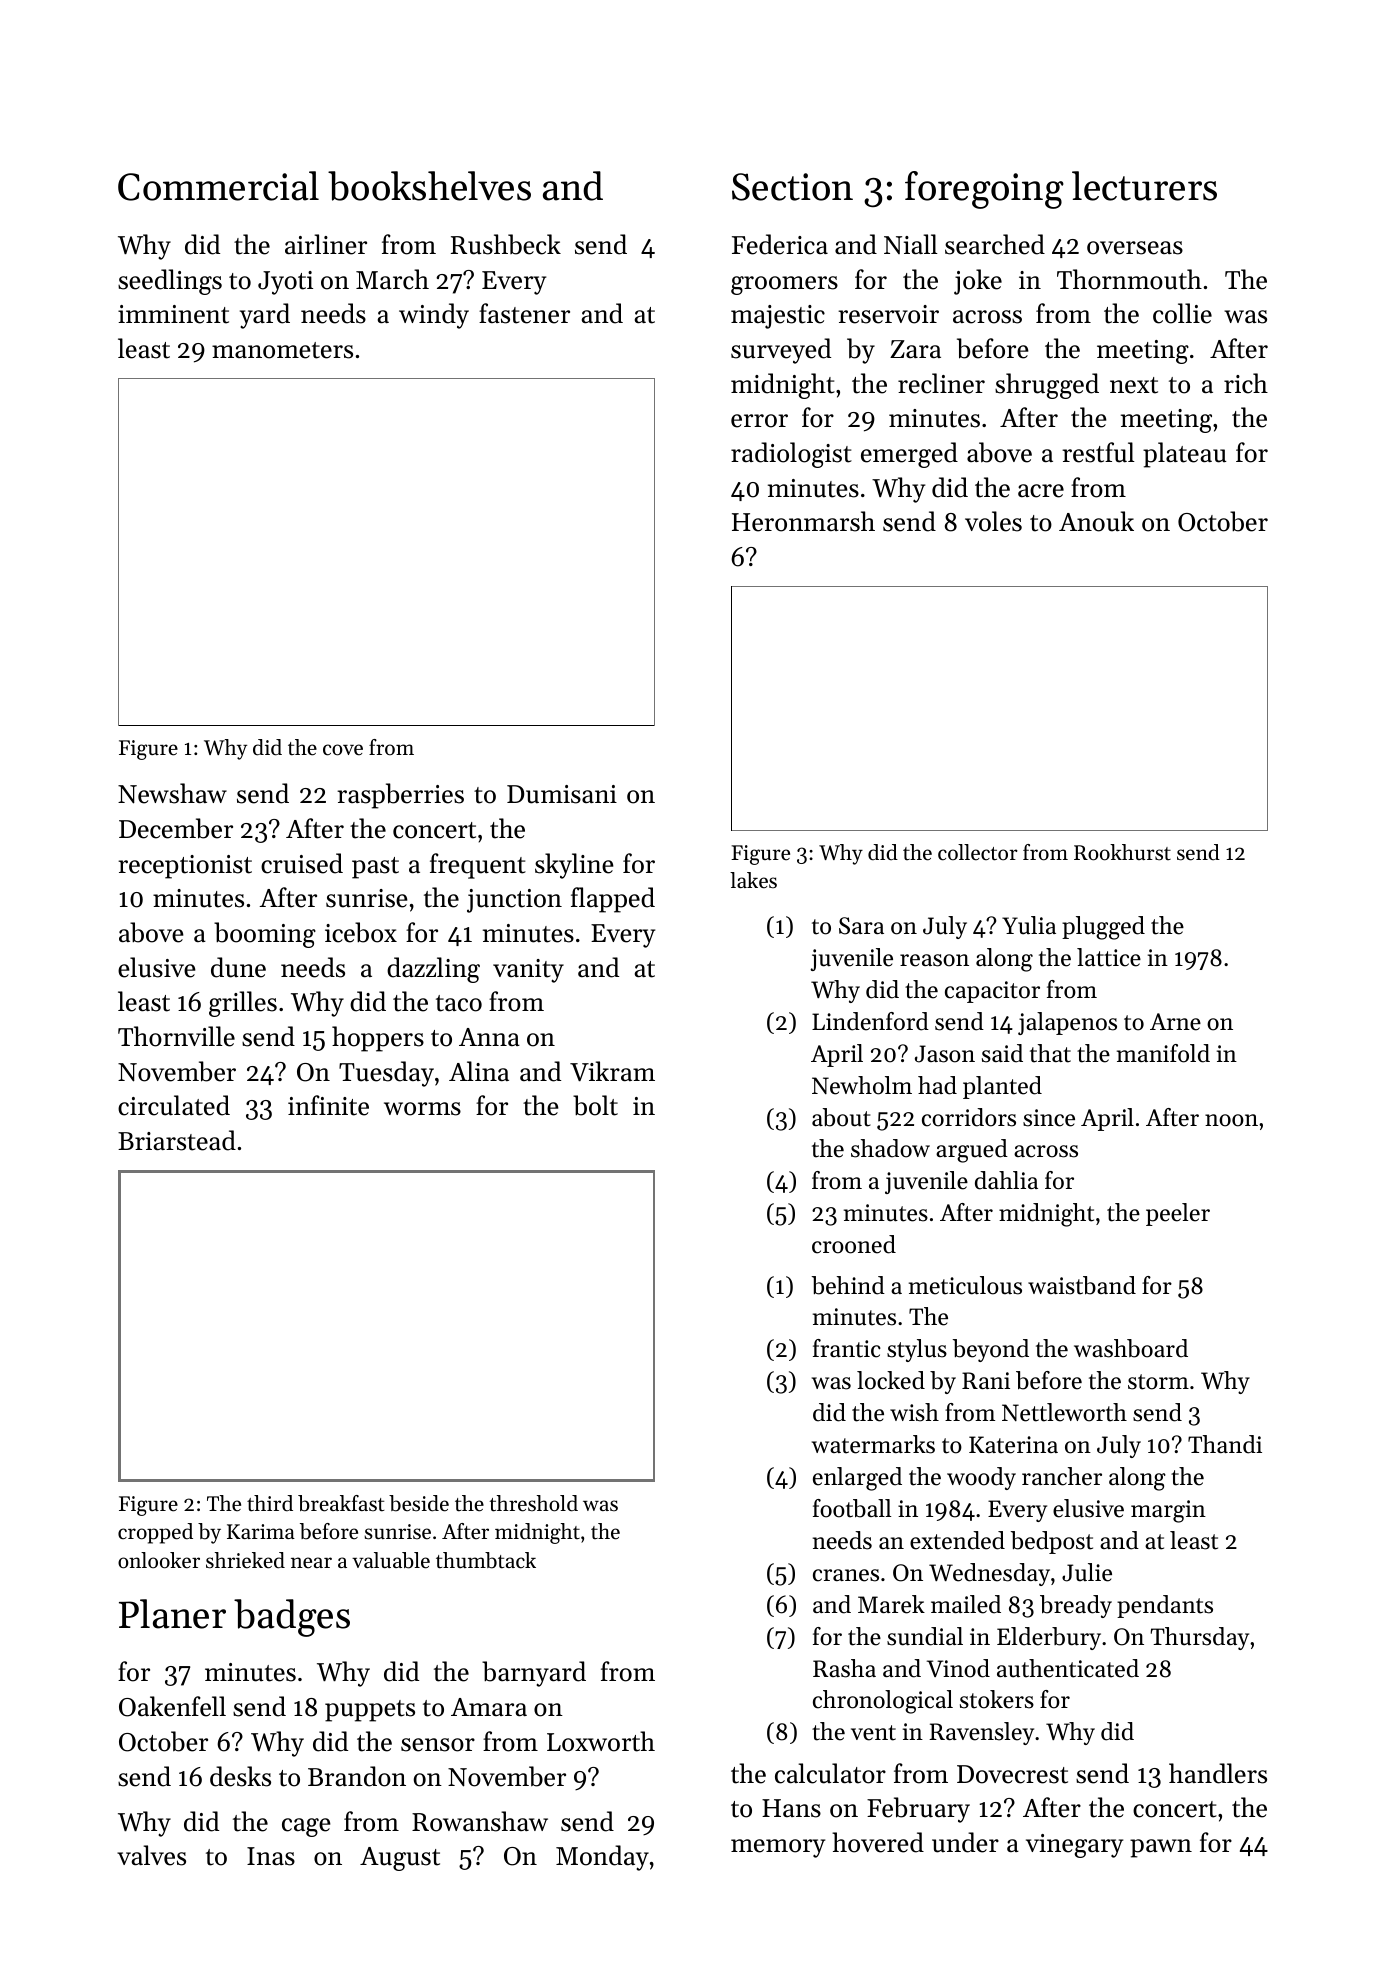 The image size is (1386, 1969). I want to click on infinite, so click(328, 1105).
